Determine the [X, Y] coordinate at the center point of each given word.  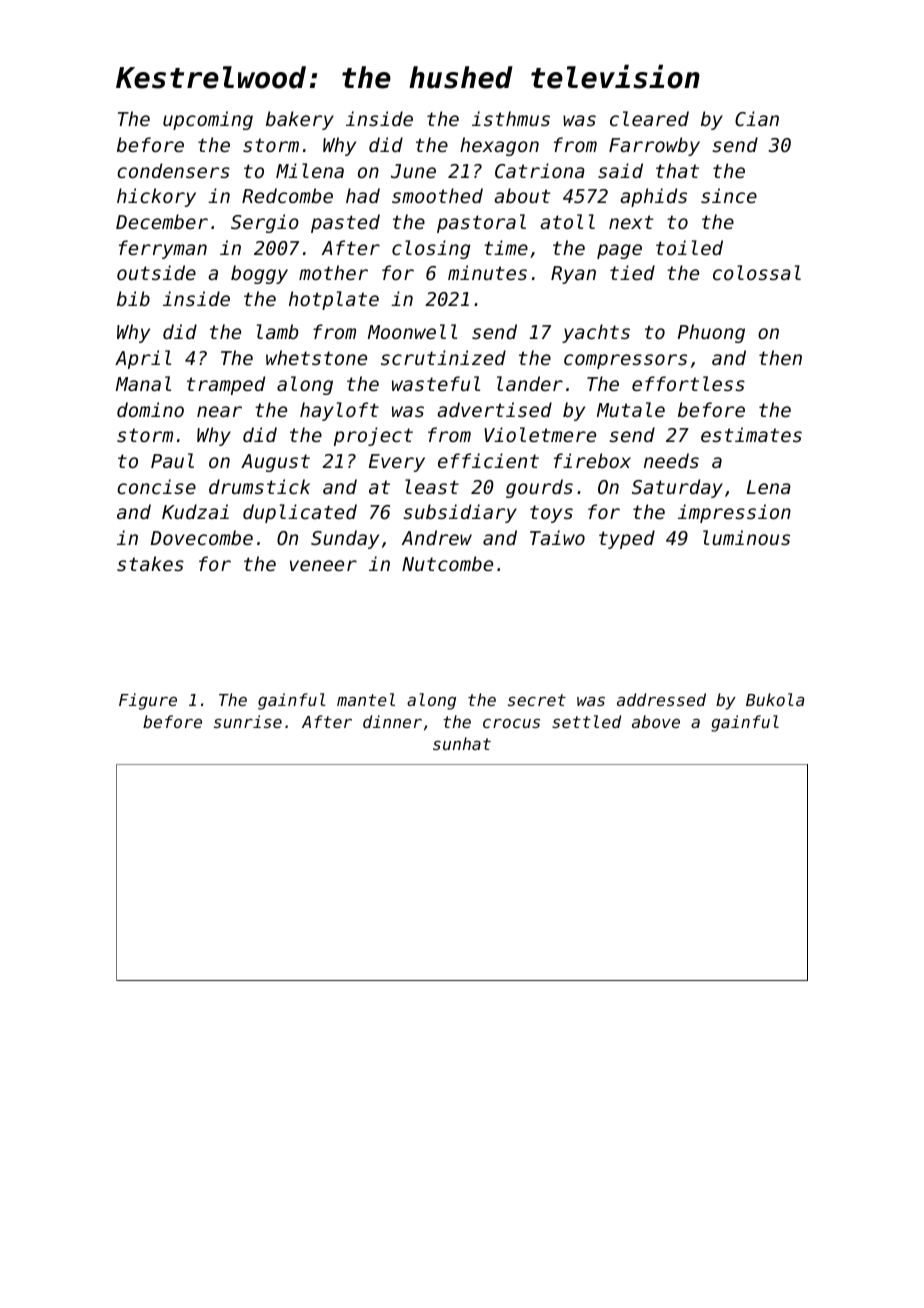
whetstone [316, 357]
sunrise [248, 721]
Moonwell [412, 331]
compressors [625, 361]
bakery [300, 120]
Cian [757, 118]
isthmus [511, 118]
